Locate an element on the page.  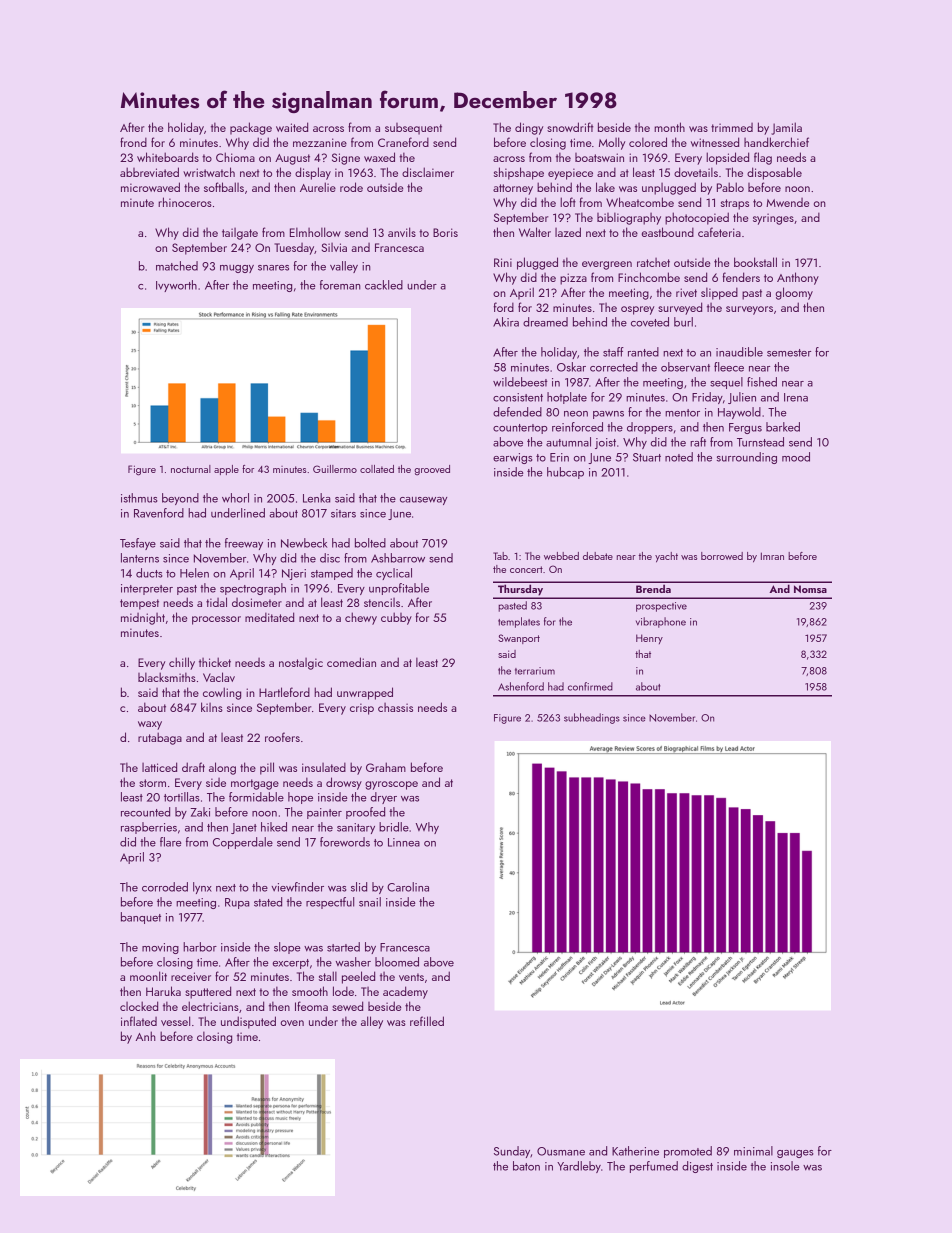
subheadings is located at coordinates (592, 718).
